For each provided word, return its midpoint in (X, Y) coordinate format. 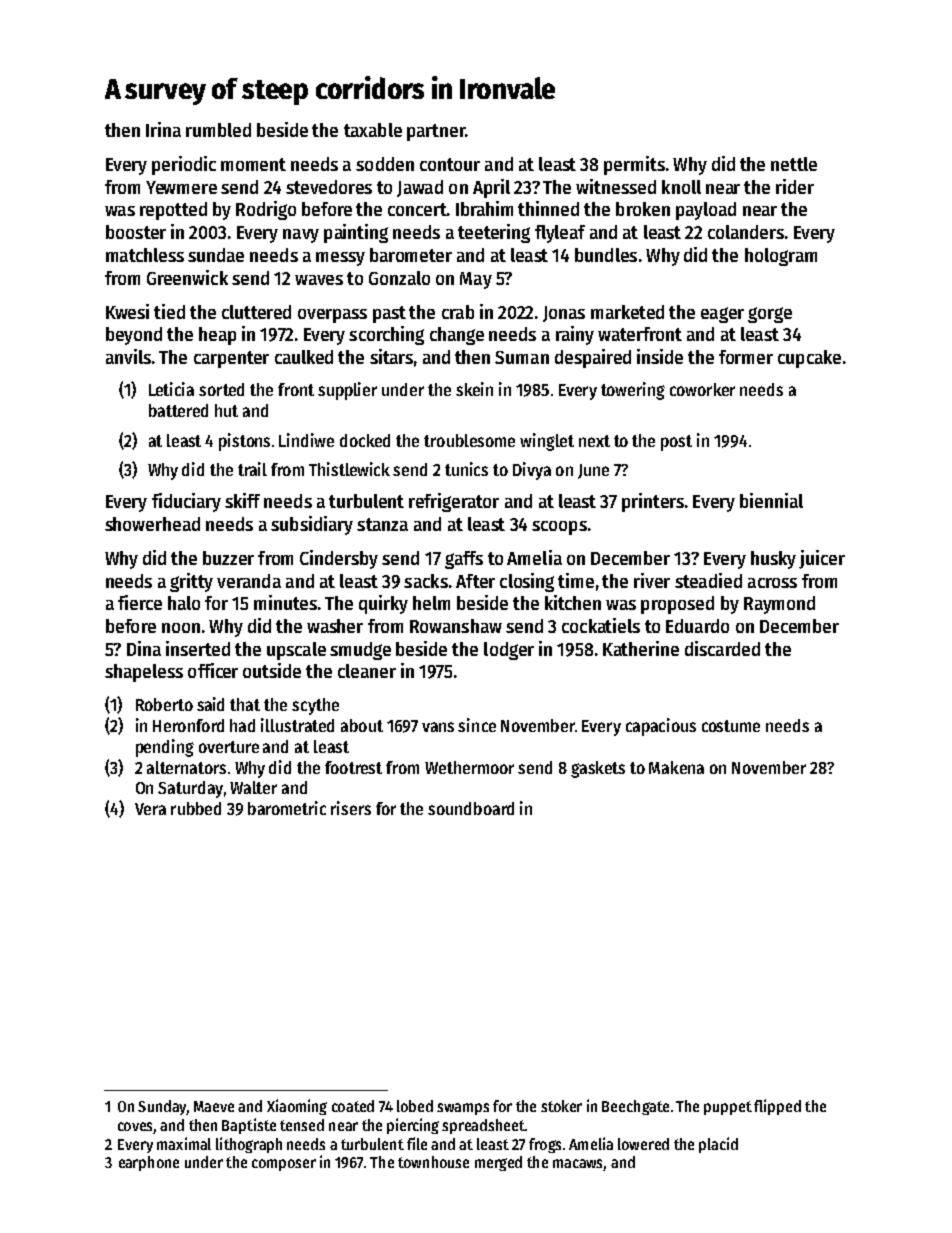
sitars (391, 356)
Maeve (214, 1106)
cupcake (809, 359)
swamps (463, 1109)
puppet (728, 1108)
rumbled (218, 130)
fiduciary (186, 502)
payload (706, 211)
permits (634, 165)
